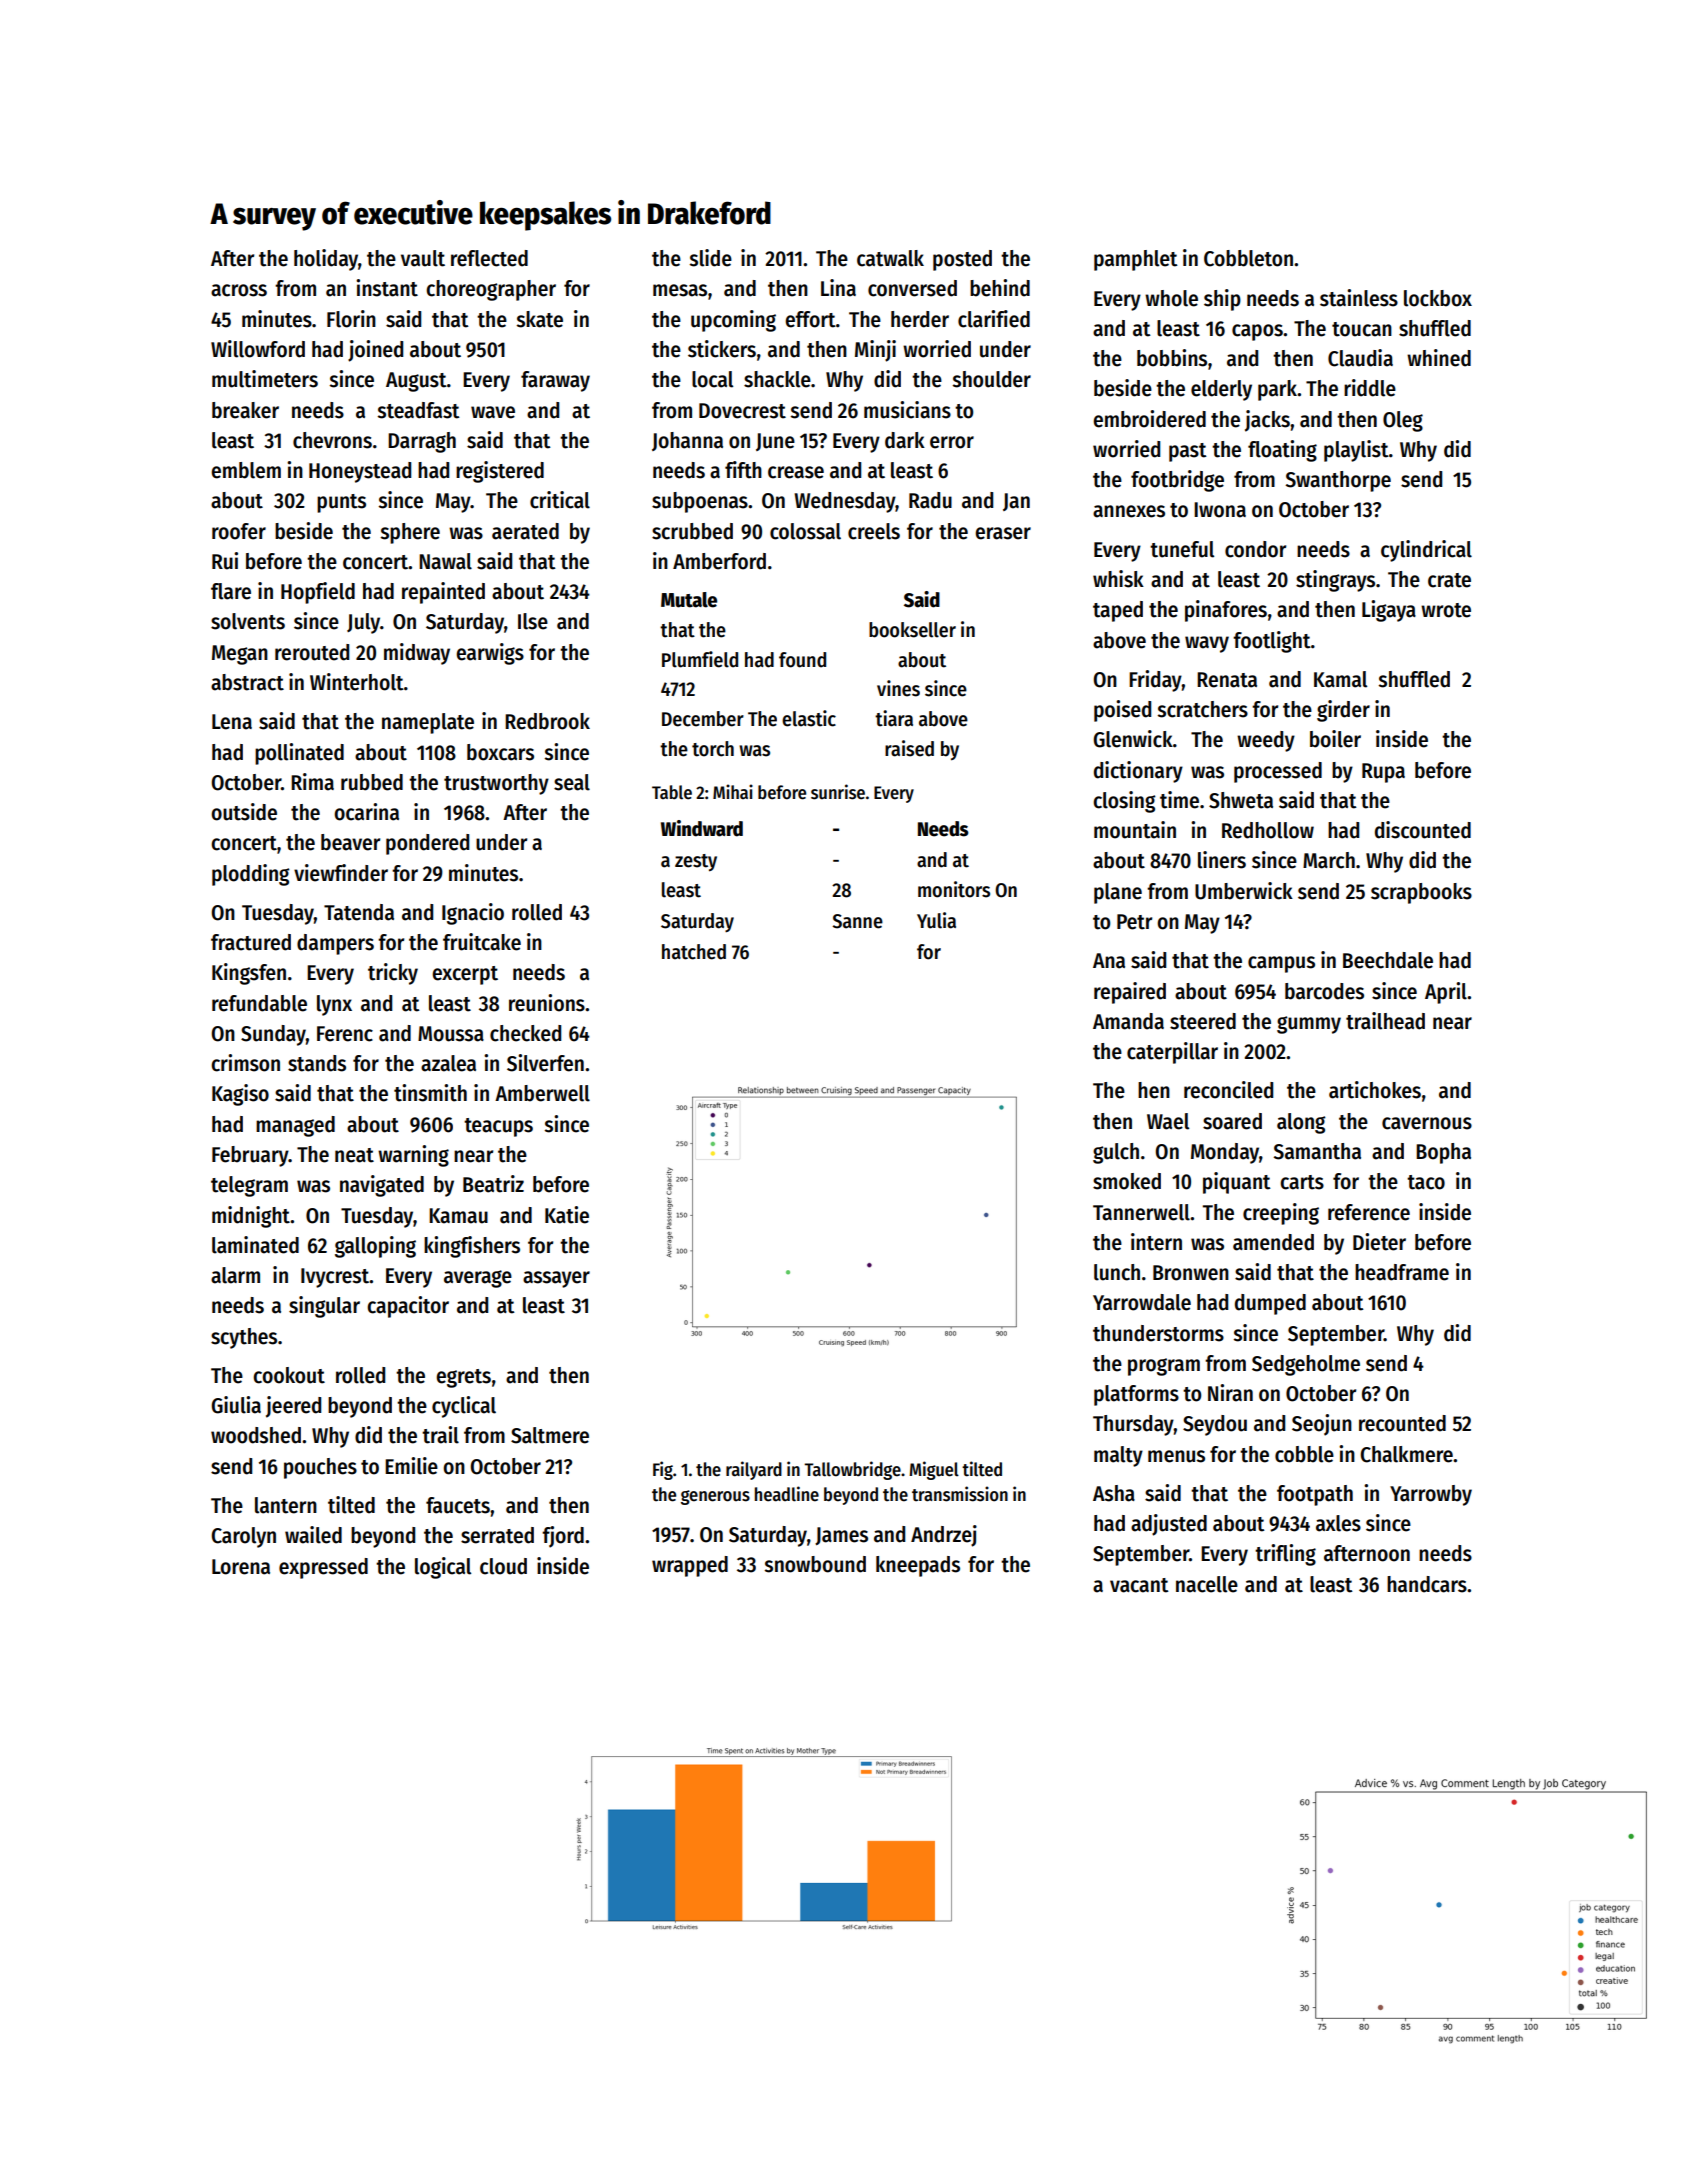  Describe the element at coordinates (1426, 551) in the screenshot. I see `cylindrical` at that location.
